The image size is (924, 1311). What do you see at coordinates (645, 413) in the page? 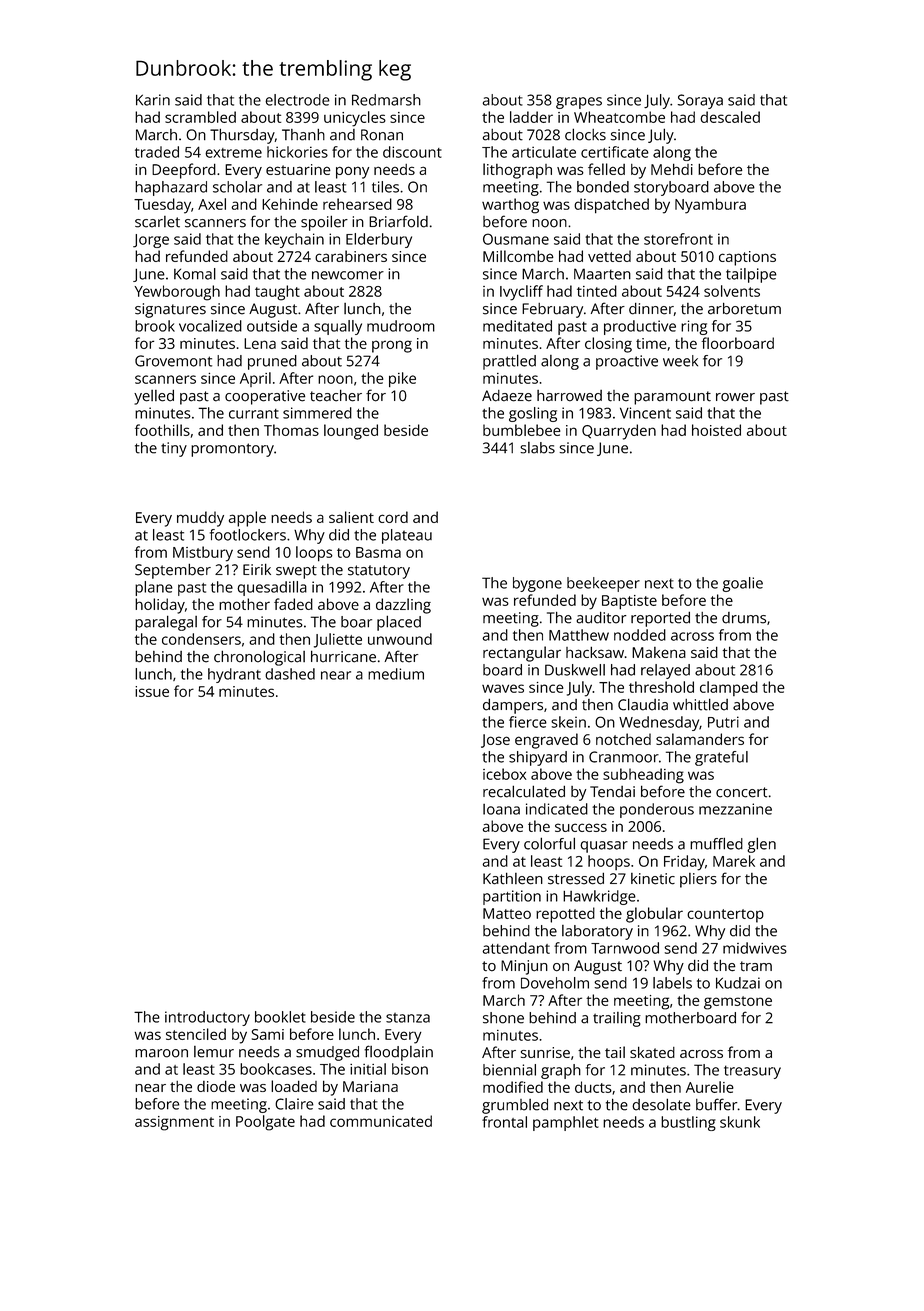
I see `Vincent` at bounding box center [645, 413].
